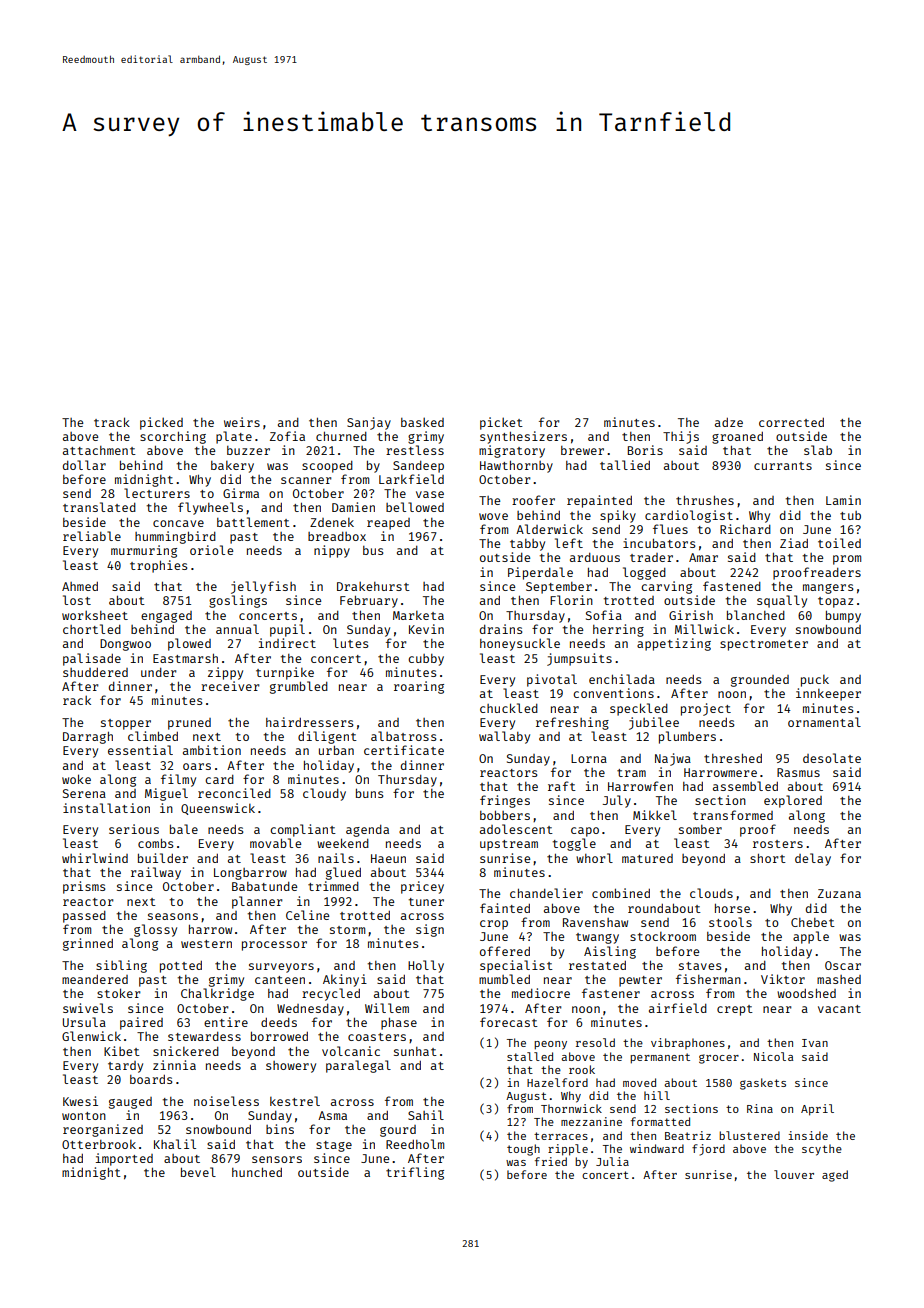 Image resolution: width=924 pixels, height=1308 pixels. What do you see at coordinates (161, 423) in the document?
I see `picked` at bounding box center [161, 423].
